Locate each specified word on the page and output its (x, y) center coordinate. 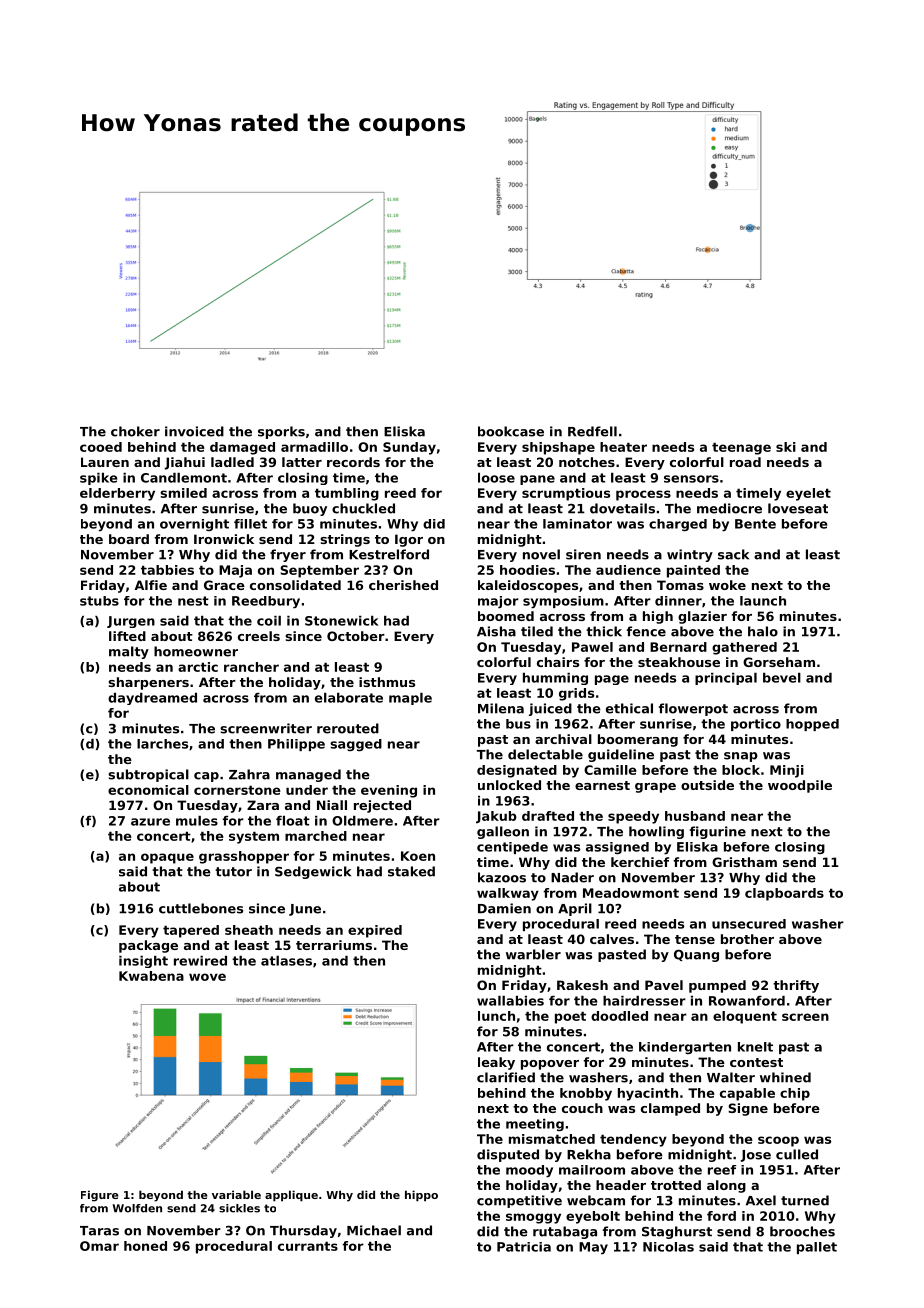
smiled (183, 493)
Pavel (664, 985)
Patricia (524, 1247)
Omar (99, 1246)
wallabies (510, 1001)
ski (786, 447)
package (148, 946)
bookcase (511, 431)
